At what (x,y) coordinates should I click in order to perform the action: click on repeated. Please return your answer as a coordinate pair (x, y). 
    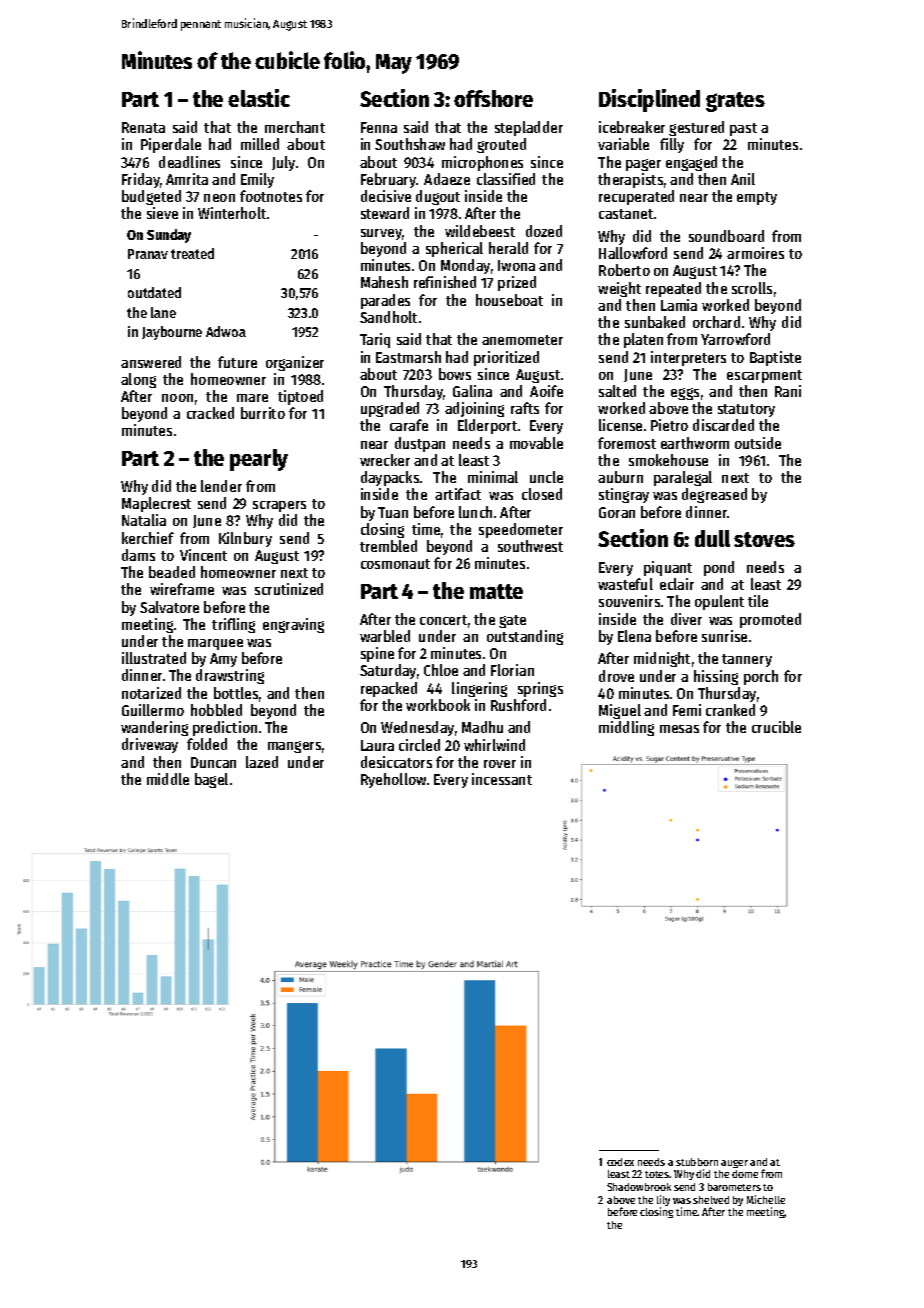
    Looking at the image, I should click on (673, 289).
